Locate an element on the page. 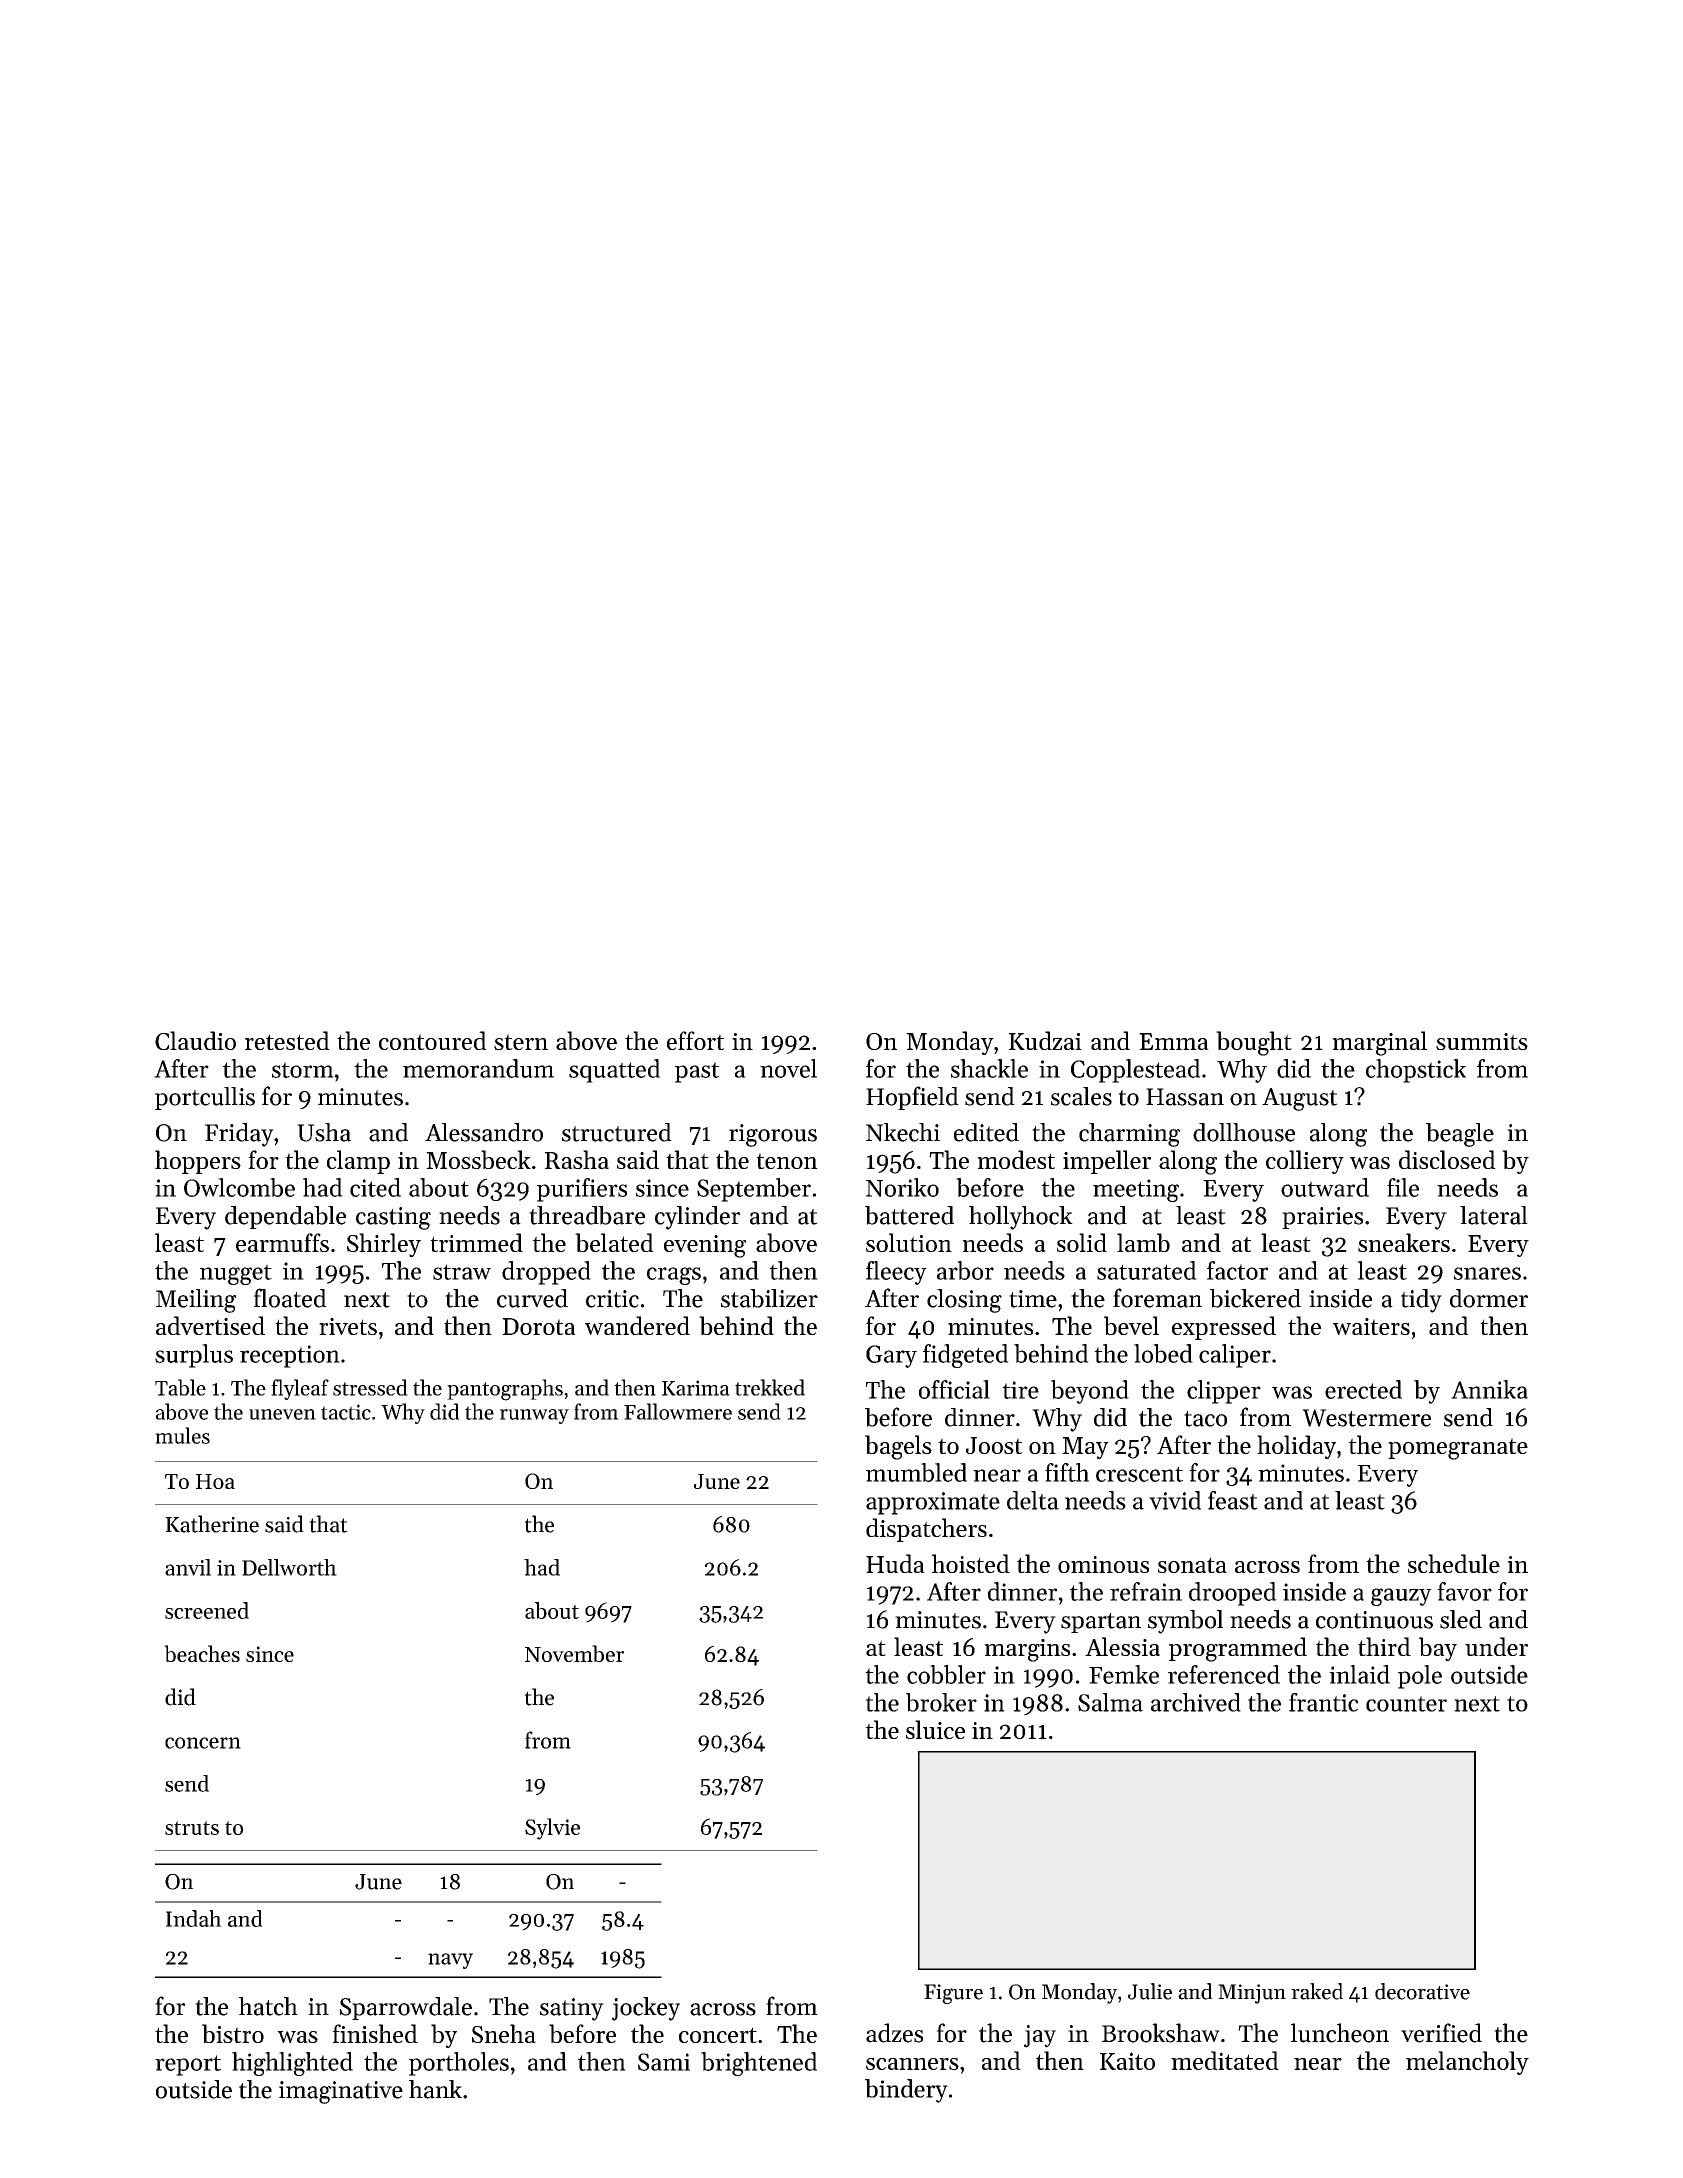  Indah is located at coordinates (194, 1918).
